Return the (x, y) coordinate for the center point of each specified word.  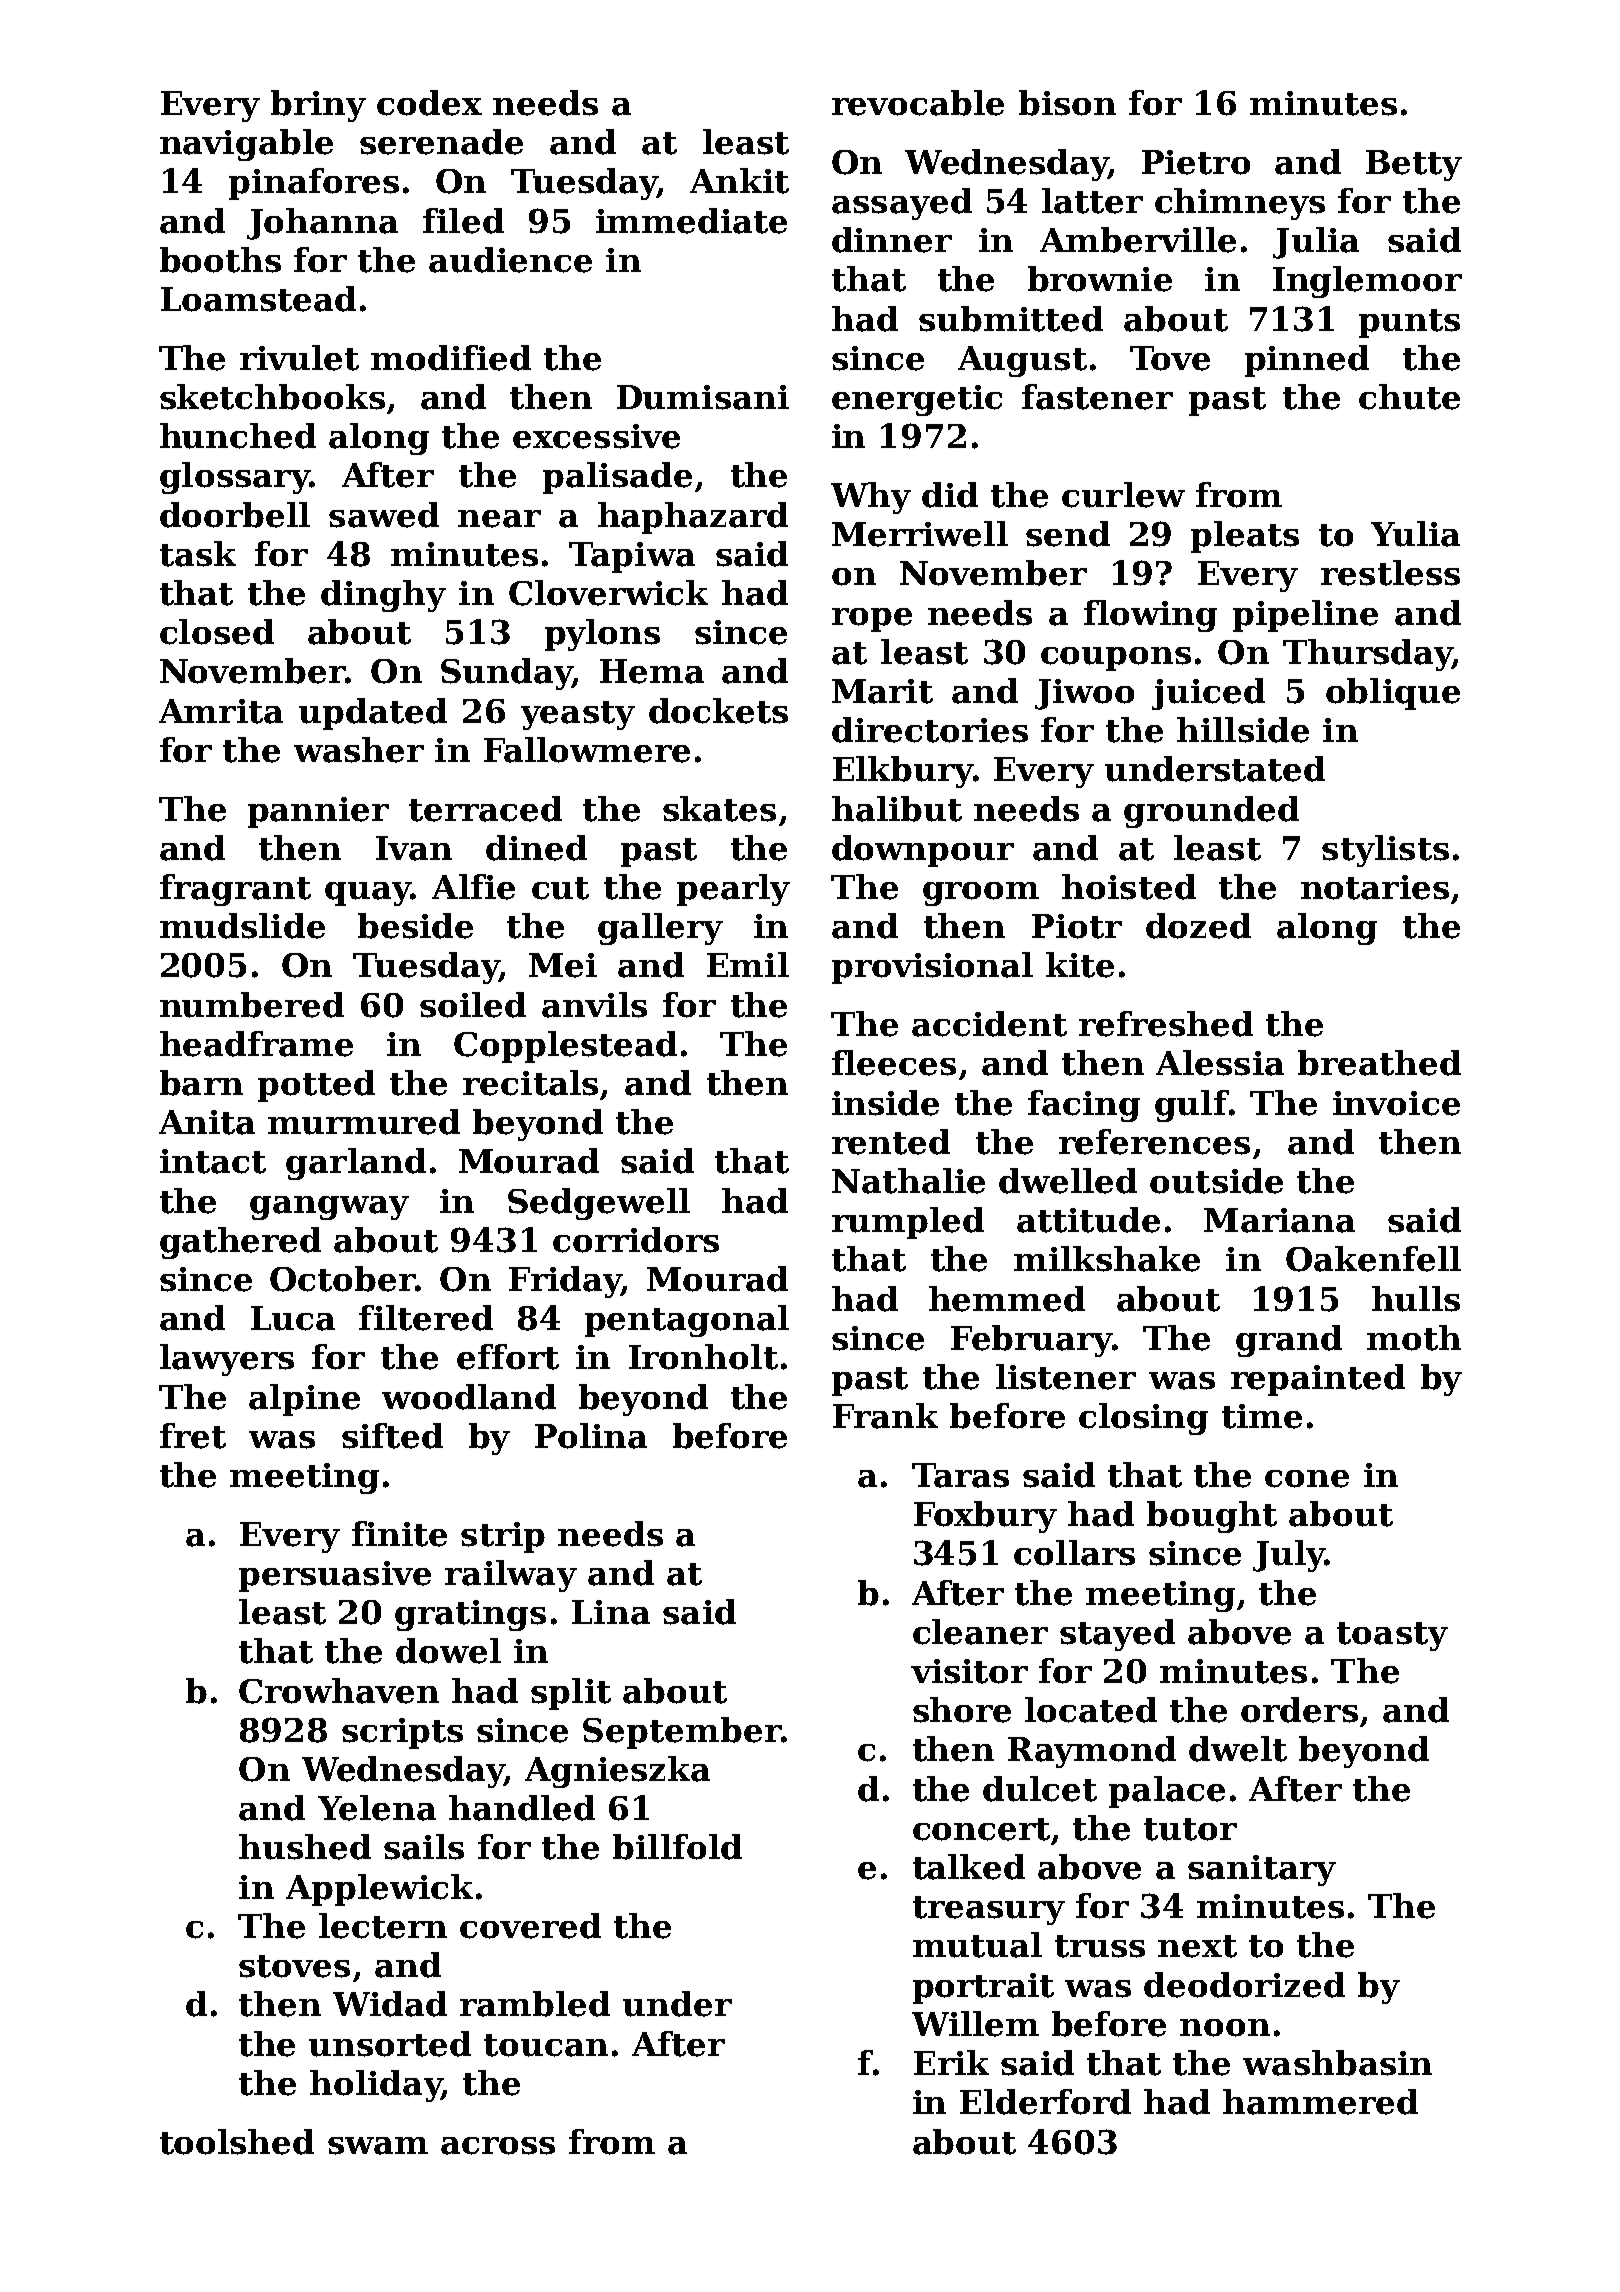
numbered (252, 1005)
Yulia (1415, 534)
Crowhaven (339, 1691)
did (950, 495)
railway (511, 1576)
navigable (246, 145)
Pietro (1196, 162)
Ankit (739, 181)
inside (885, 1103)
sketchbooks (272, 397)
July (1289, 1556)
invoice (1396, 1103)
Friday (565, 1282)
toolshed (237, 2142)
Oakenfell (1373, 1259)
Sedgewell (599, 1204)
